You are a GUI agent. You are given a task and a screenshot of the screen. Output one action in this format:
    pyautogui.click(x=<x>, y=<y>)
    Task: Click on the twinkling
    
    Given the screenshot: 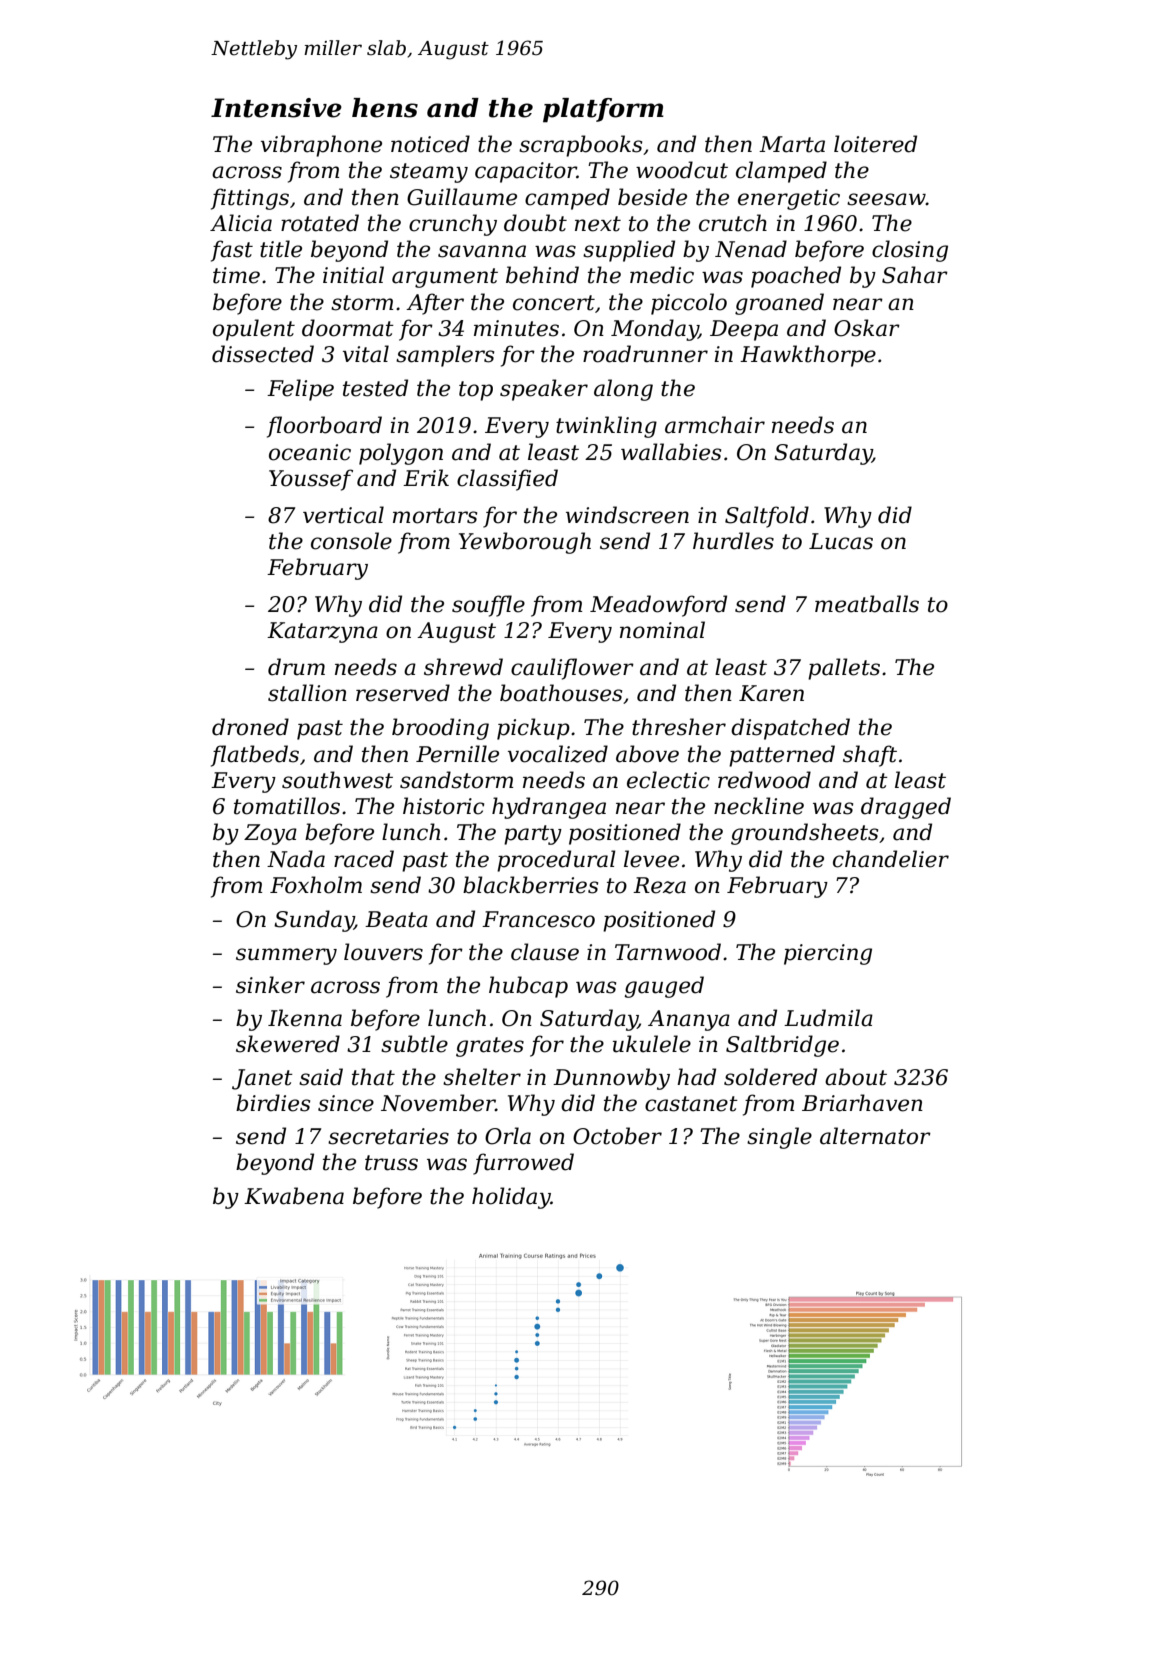 What is the action you would take?
    pyautogui.click(x=606, y=427)
